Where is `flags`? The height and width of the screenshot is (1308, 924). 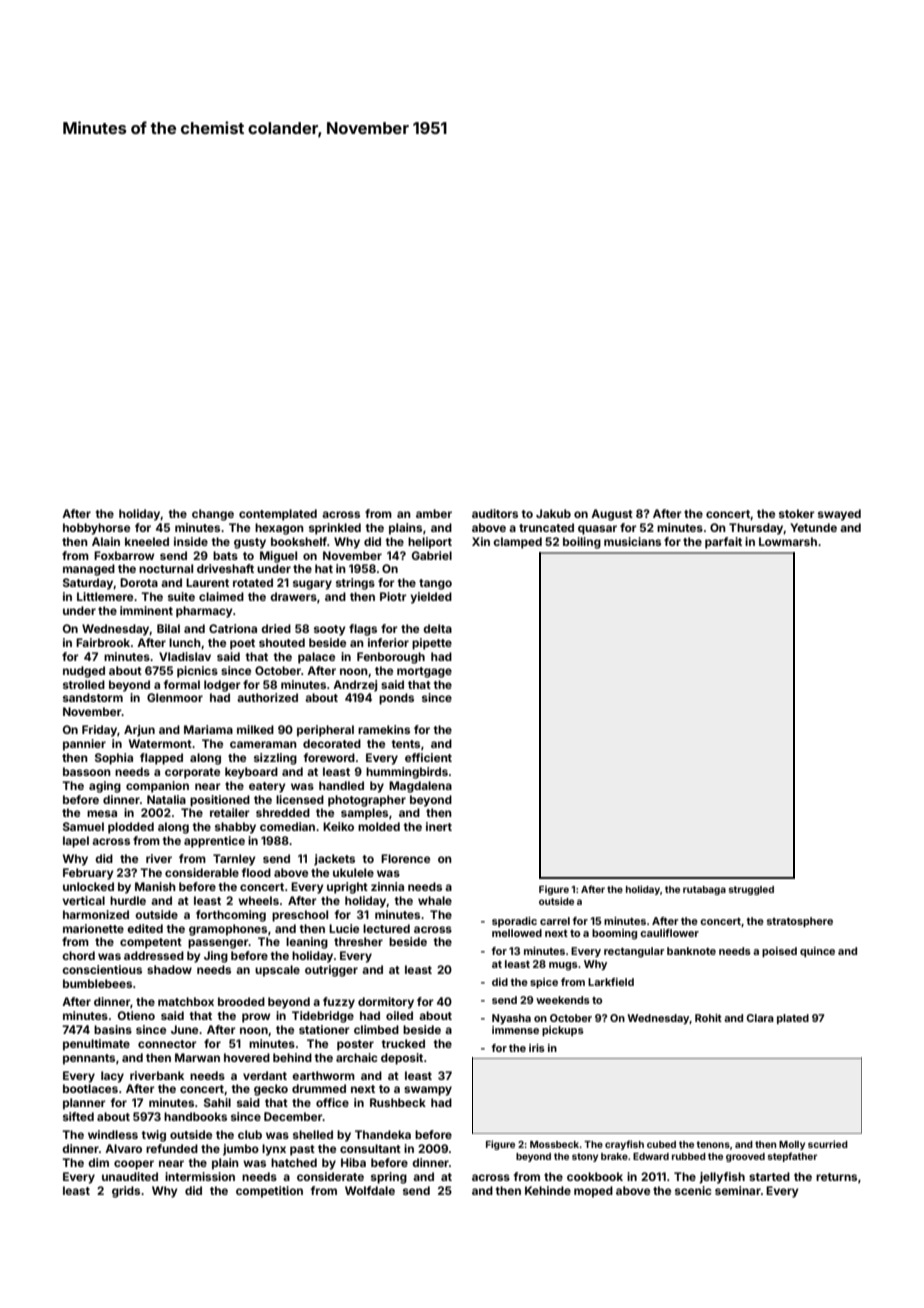 flags is located at coordinates (363, 630).
